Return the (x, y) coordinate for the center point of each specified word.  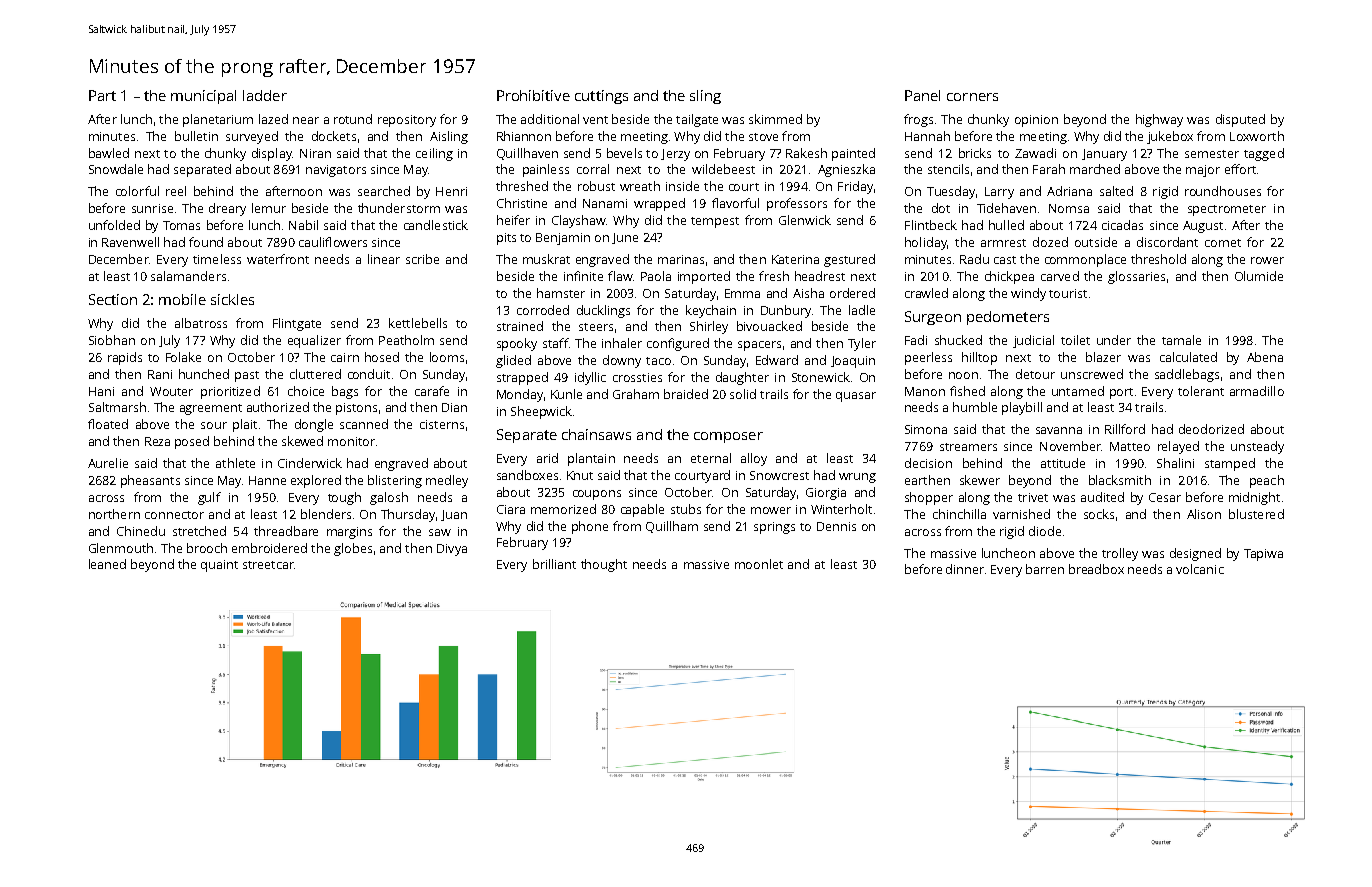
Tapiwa (1263, 555)
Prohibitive (533, 95)
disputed (1240, 120)
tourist (1068, 293)
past (247, 376)
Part (102, 95)
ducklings (603, 311)
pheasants (150, 481)
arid (547, 458)
